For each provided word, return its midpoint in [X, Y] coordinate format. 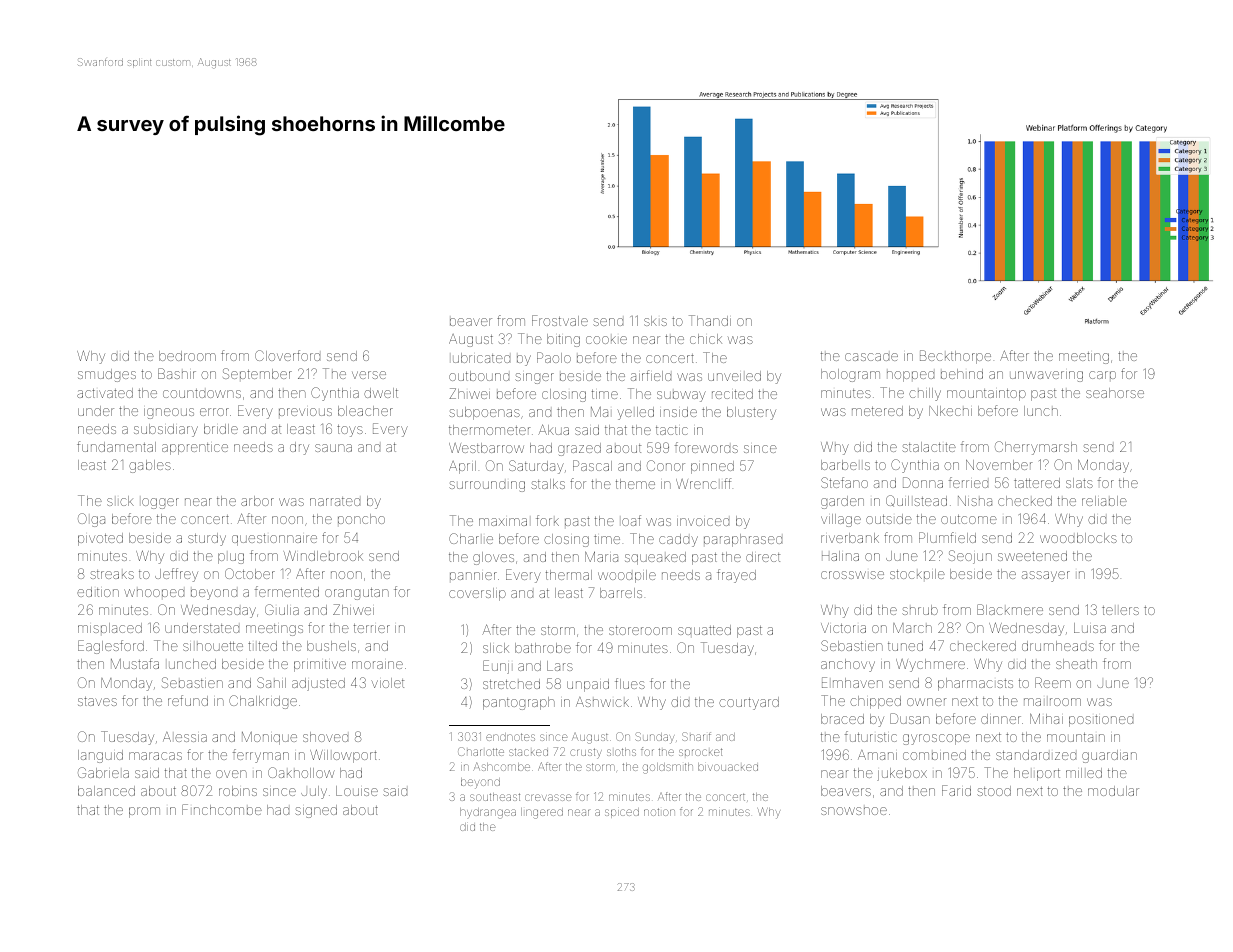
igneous [169, 413]
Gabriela [103, 772]
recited [732, 394]
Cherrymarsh [1036, 448]
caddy [678, 540]
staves [97, 701]
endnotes [510, 737]
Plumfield [947, 537]
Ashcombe [501, 766]
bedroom [187, 356]
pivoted [100, 539]
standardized [1036, 755]
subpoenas [484, 413]
